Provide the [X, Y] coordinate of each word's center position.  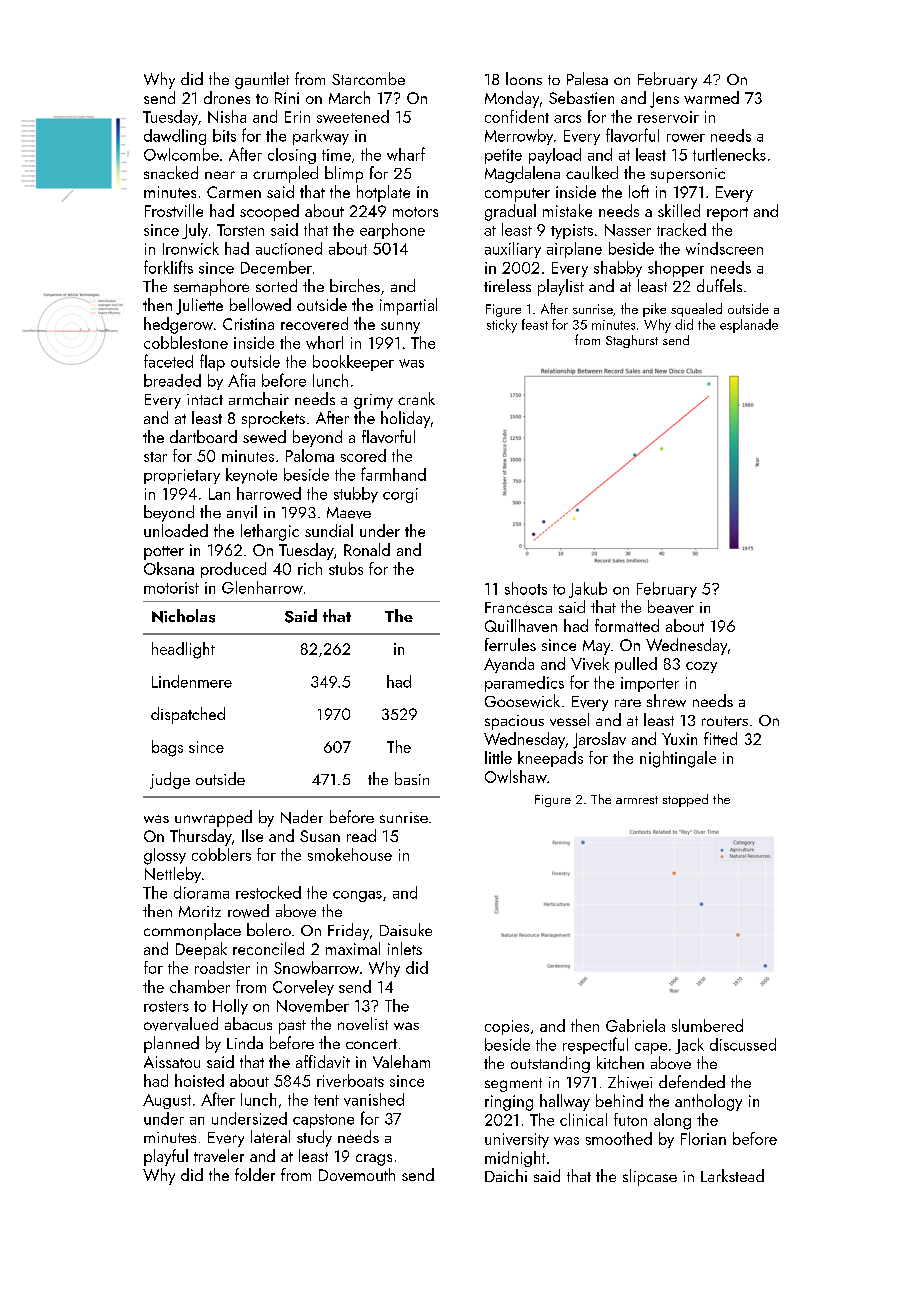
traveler [219, 1155]
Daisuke [406, 929]
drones [227, 97]
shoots [526, 588]
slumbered [707, 1025]
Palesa [587, 78]
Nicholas [183, 616]
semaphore [211, 287]
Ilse [252, 835]
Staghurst [632, 341]
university [517, 1140]
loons [524, 78]
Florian [703, 1138]
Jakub [588, 590]
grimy [373, 401]
